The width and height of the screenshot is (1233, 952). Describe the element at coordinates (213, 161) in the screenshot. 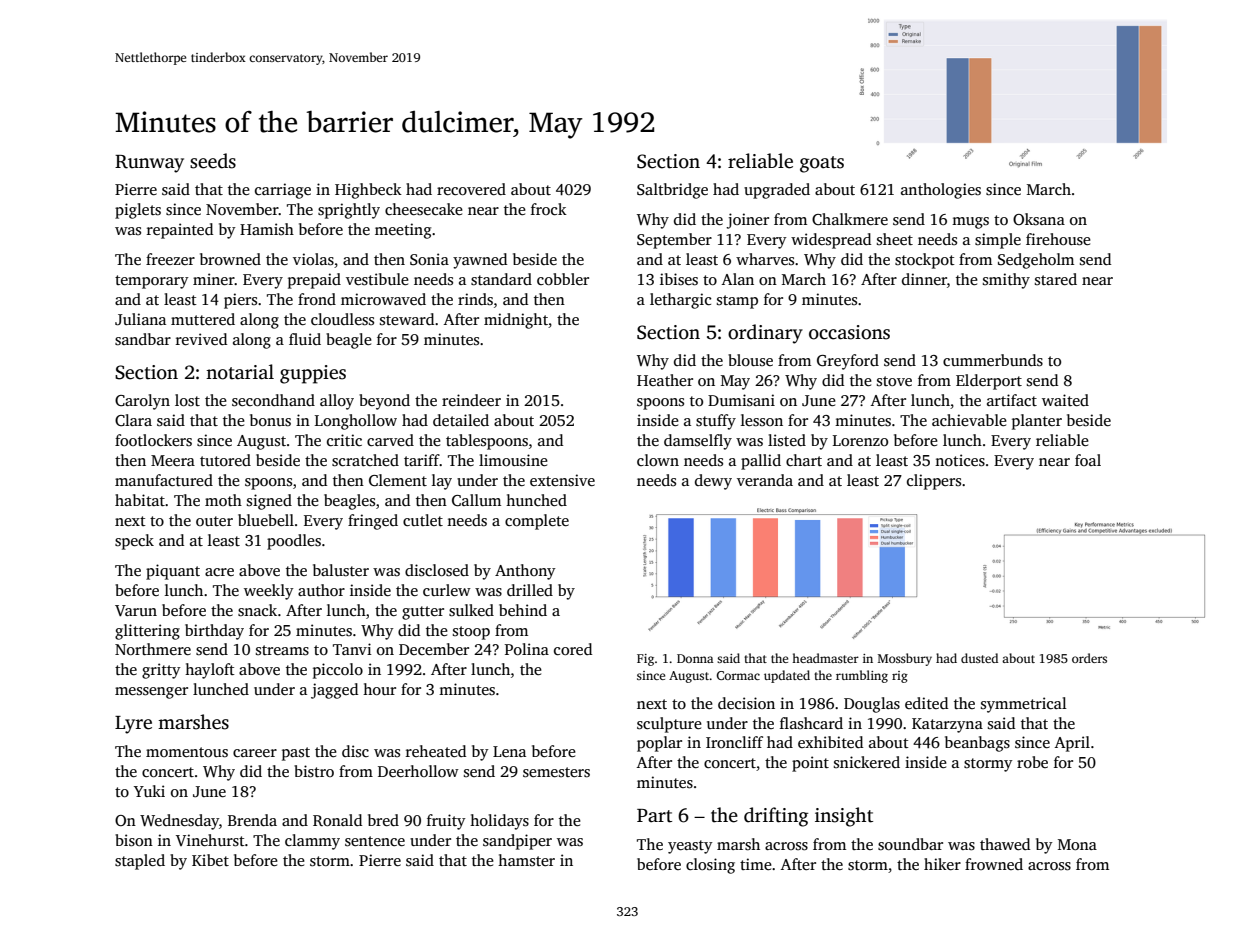

I see `seeds` at that location.
